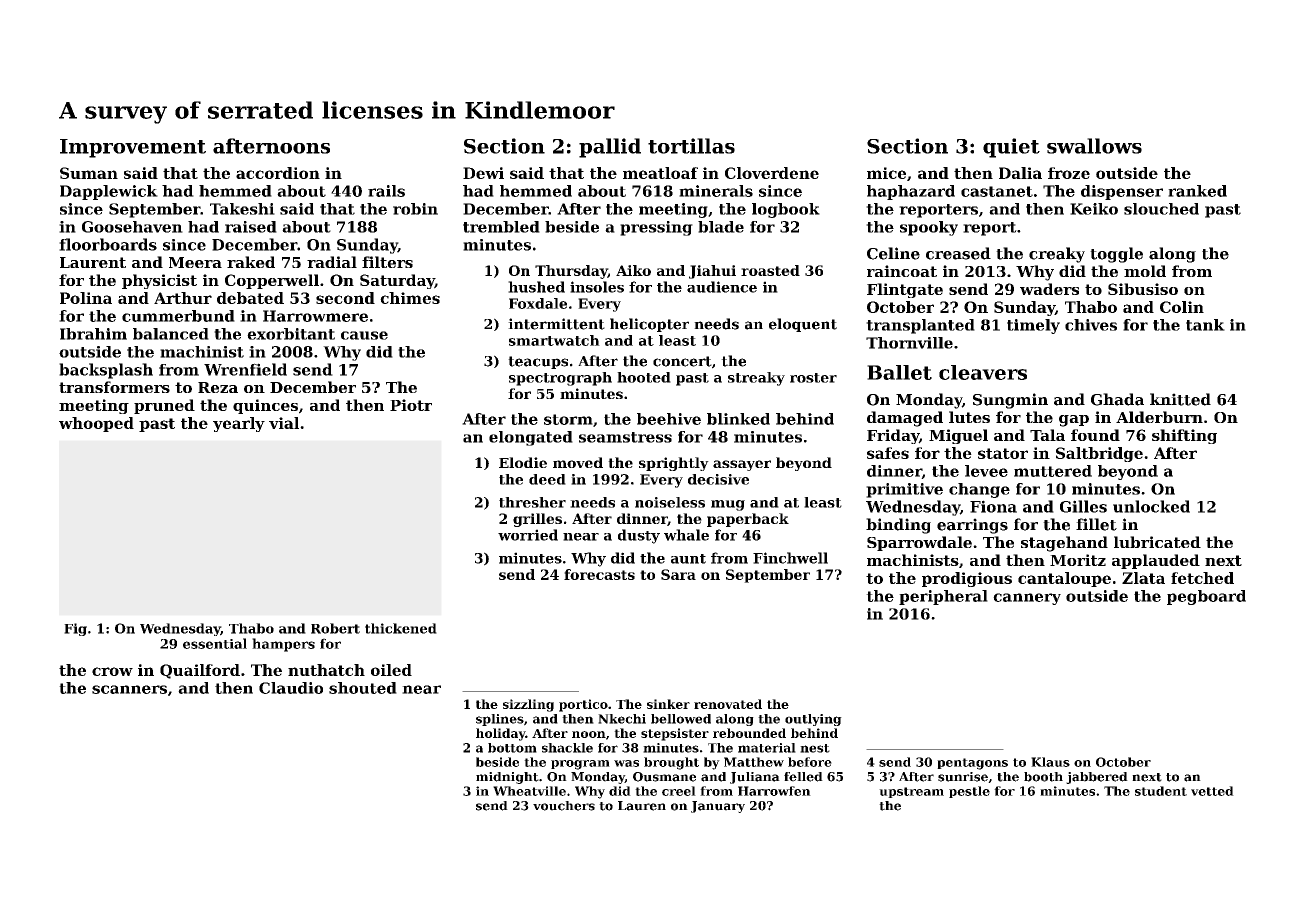  Describe the element at coordinates (278, 173) in the screenshot. I see `accordion` at that location.
